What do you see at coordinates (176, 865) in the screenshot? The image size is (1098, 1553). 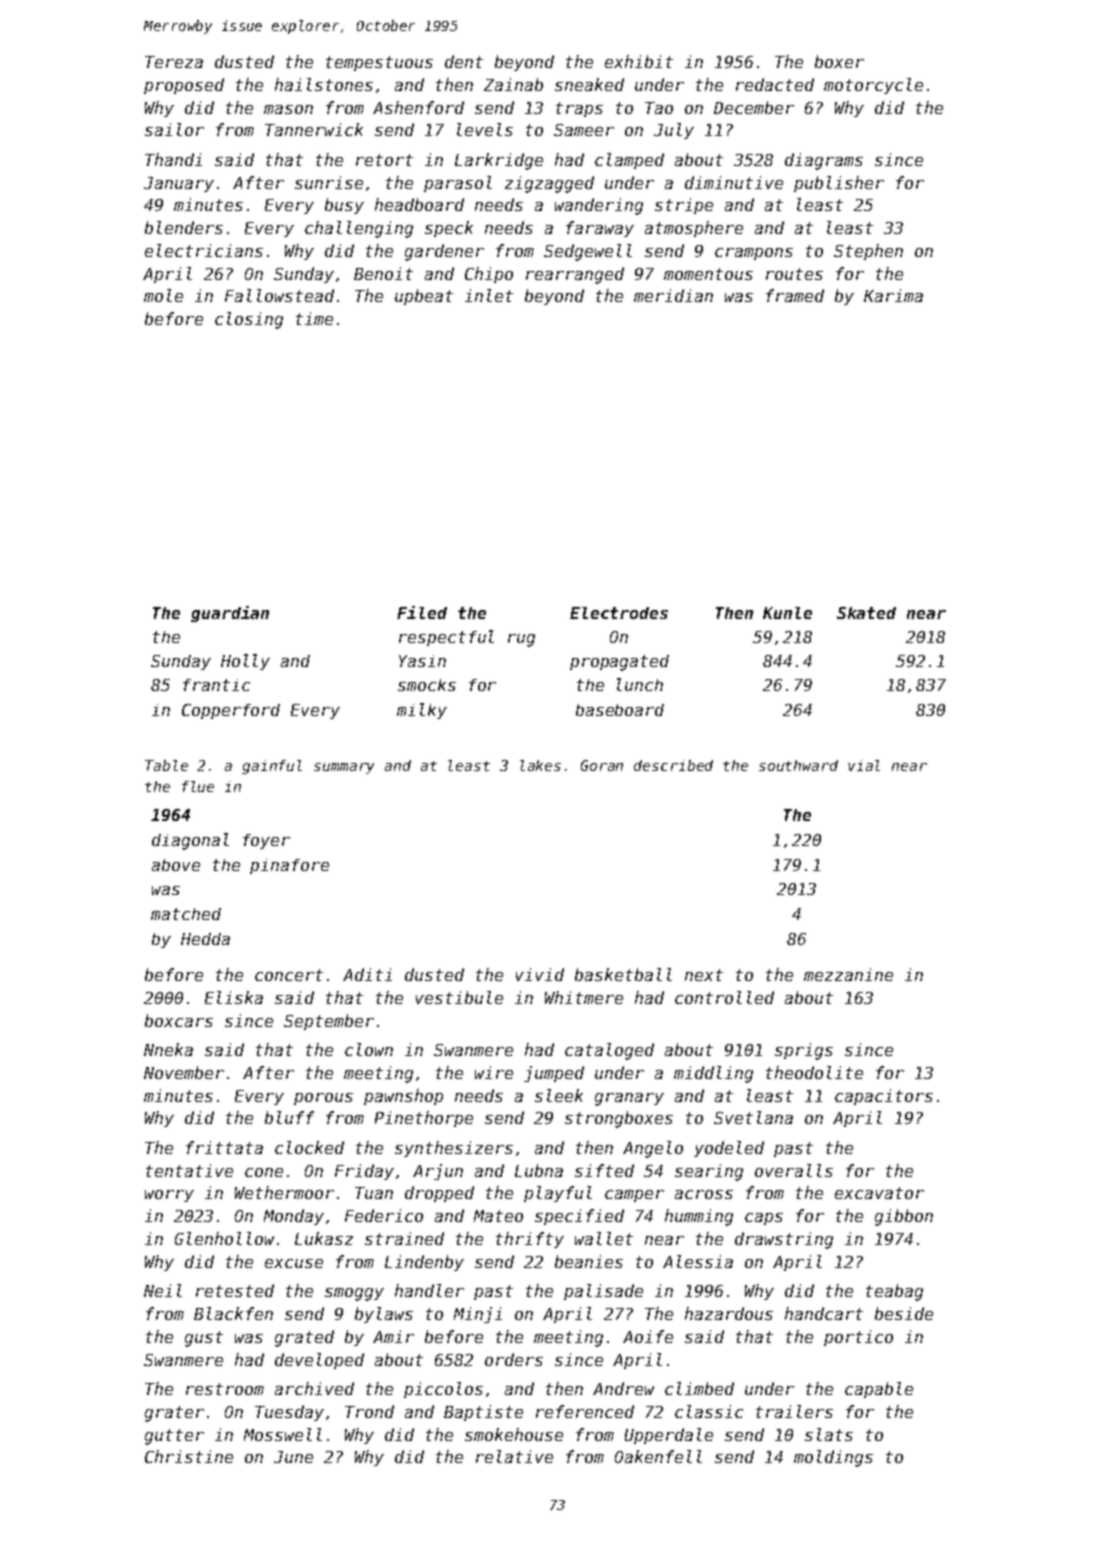 I see `above` at bounding box center [176, 865].
